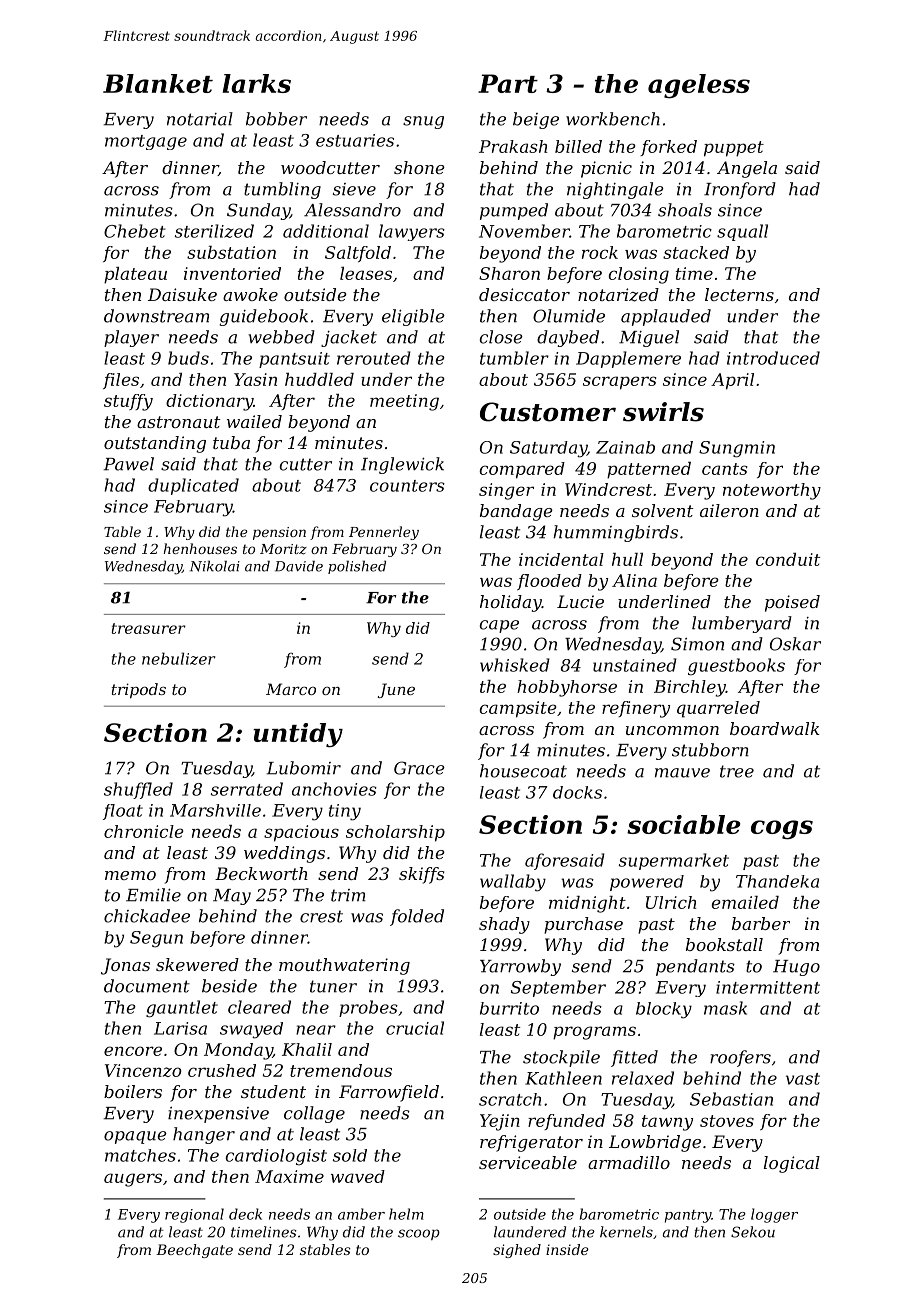  What do you see at coordinates (508, 83) in the screenshot?
I see `Part` at bounding box center [508, 83].
